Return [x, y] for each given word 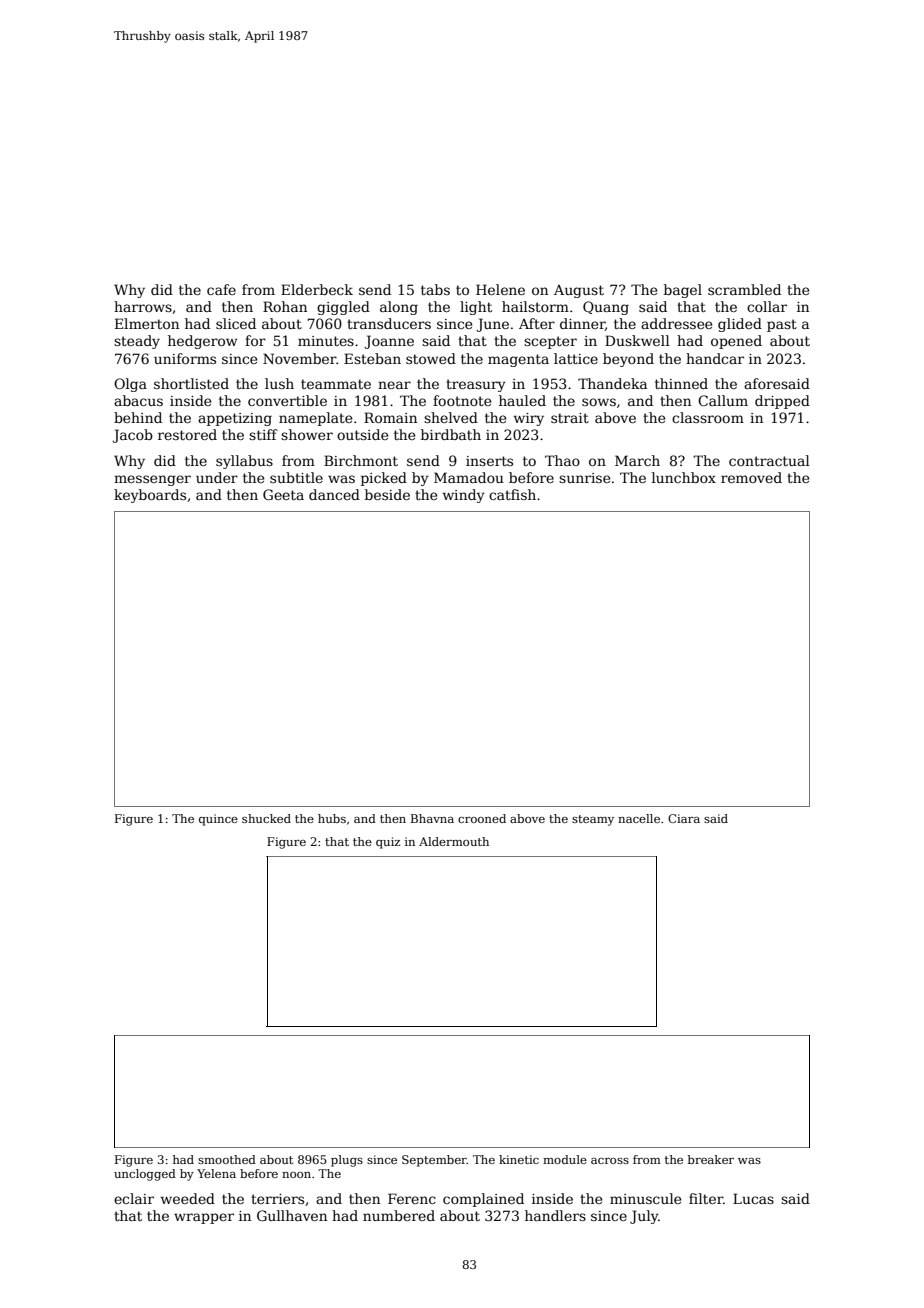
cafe [221, 289]
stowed [431, 358]
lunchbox [684, 477]
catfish [512, 494]
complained [483, 1200]
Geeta [283, 494]
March [637, 460]
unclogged [145, 1175]
